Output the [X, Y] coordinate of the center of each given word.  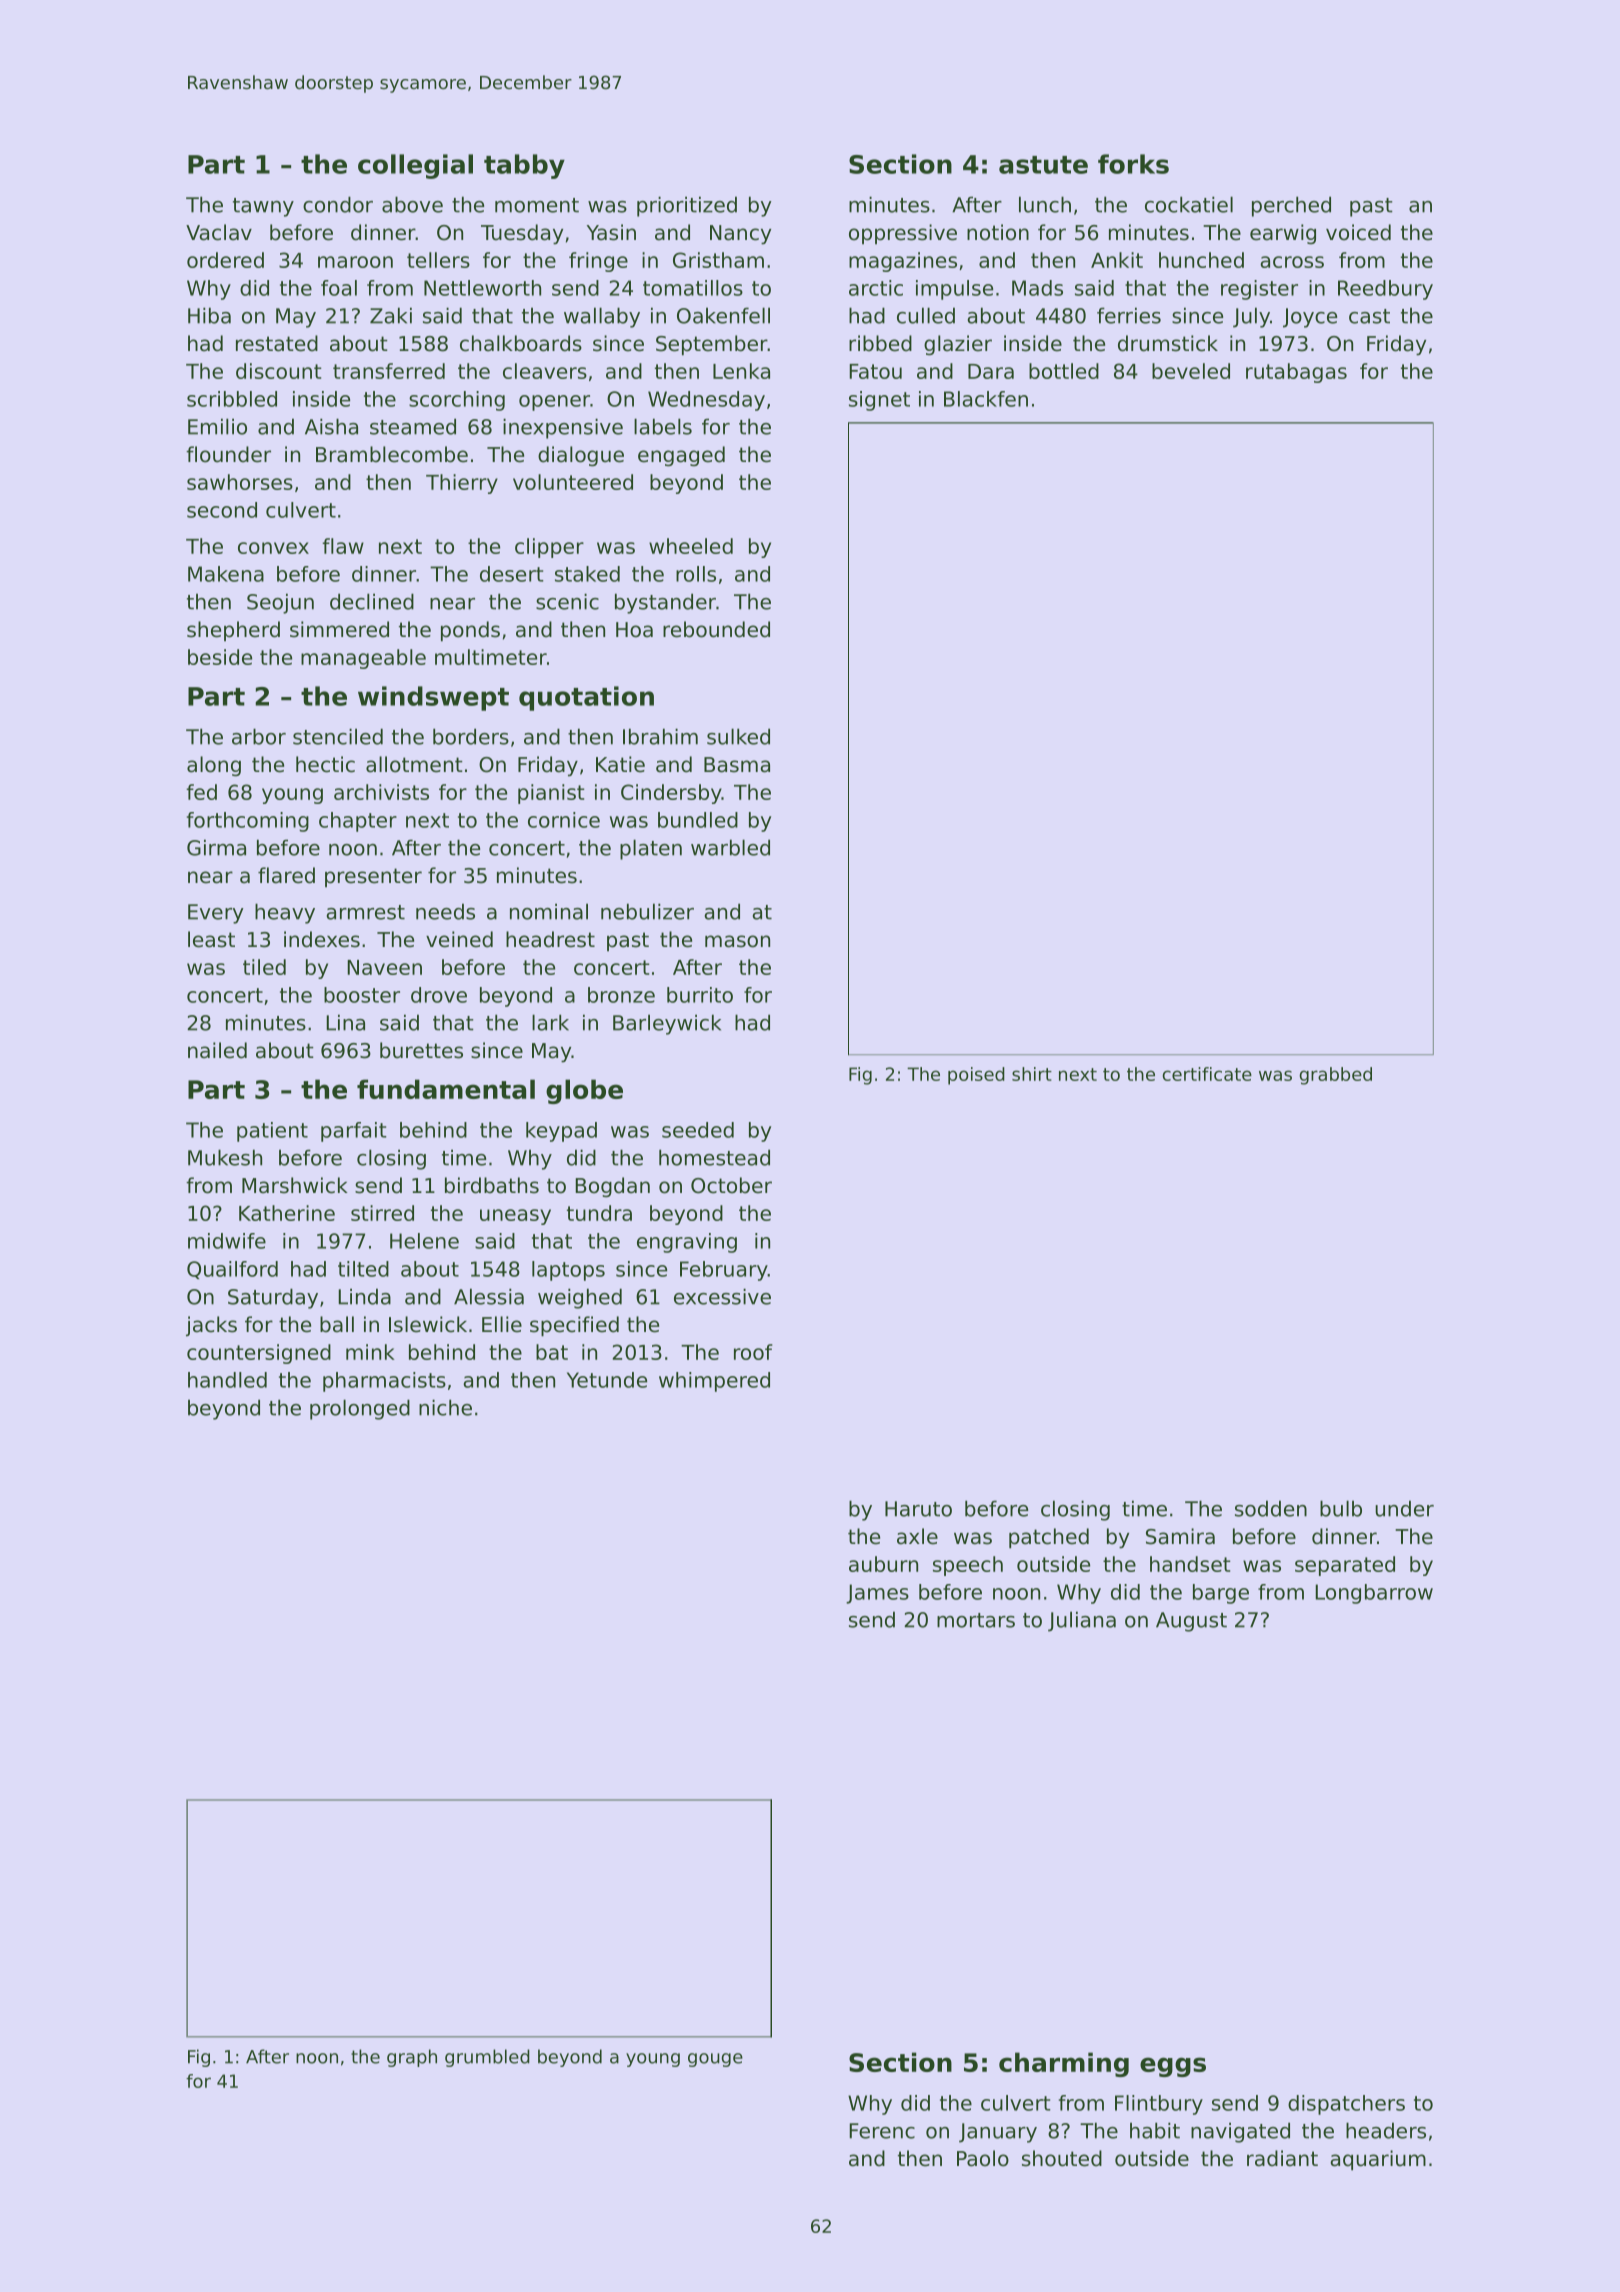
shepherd [233, 631]
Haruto [918, 1509]
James [877, 1594]
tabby [524, 166]
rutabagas [1296, 373]
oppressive [903, 234]
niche [445, 1407]
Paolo [983, 2158]
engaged [681, 456]
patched [1049, 1538]
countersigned [259, 1354]
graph [412, 2058]
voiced [1358, 232]
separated [1345, 1566]
